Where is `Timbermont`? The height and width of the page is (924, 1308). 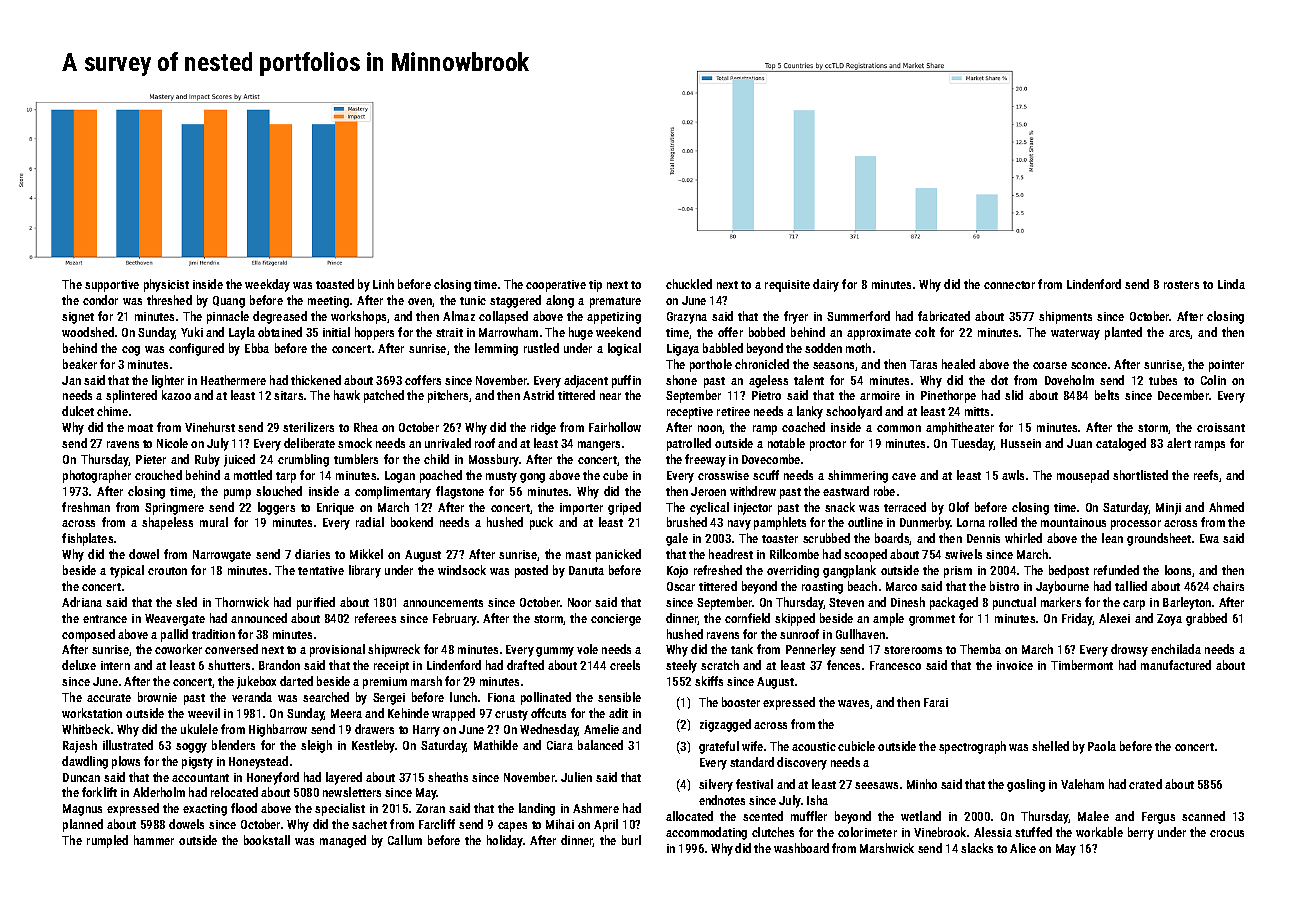
Timbermont is located at coordinates (1082, 665).
